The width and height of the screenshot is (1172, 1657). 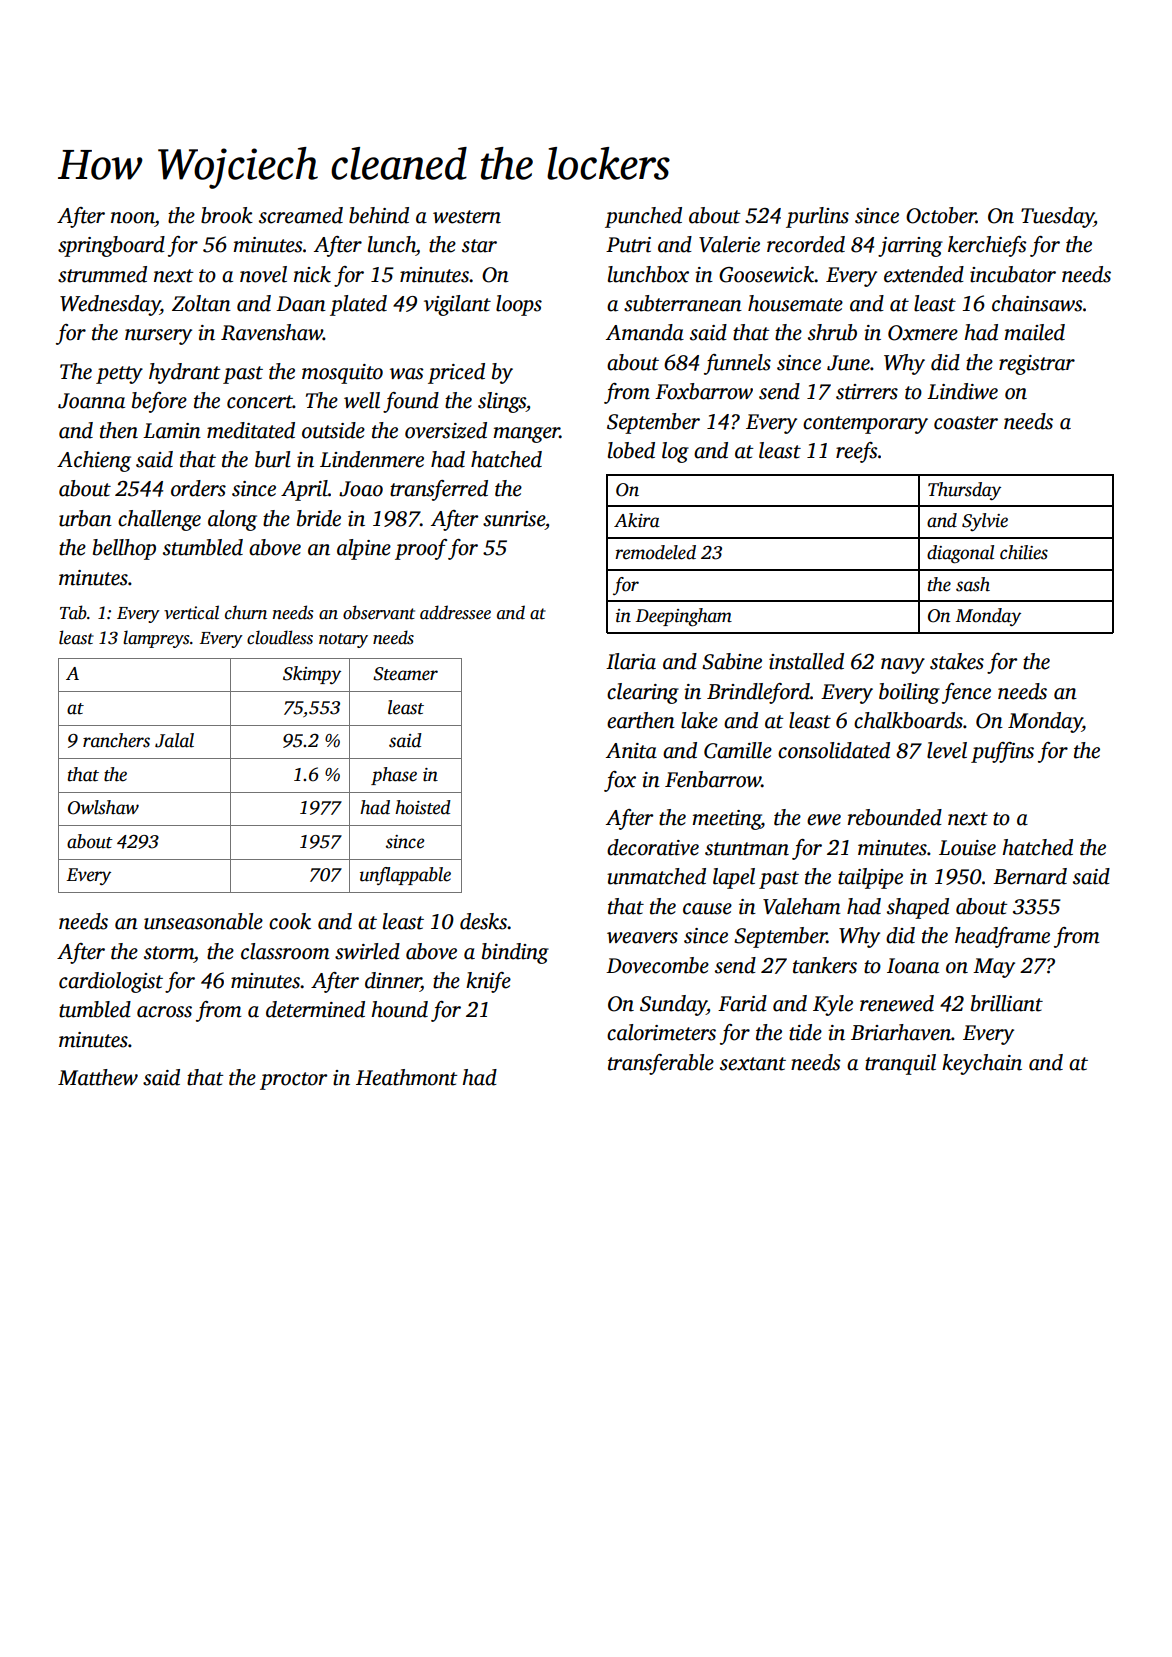 I want to click on proctor, so click(x=293, y=1081).
